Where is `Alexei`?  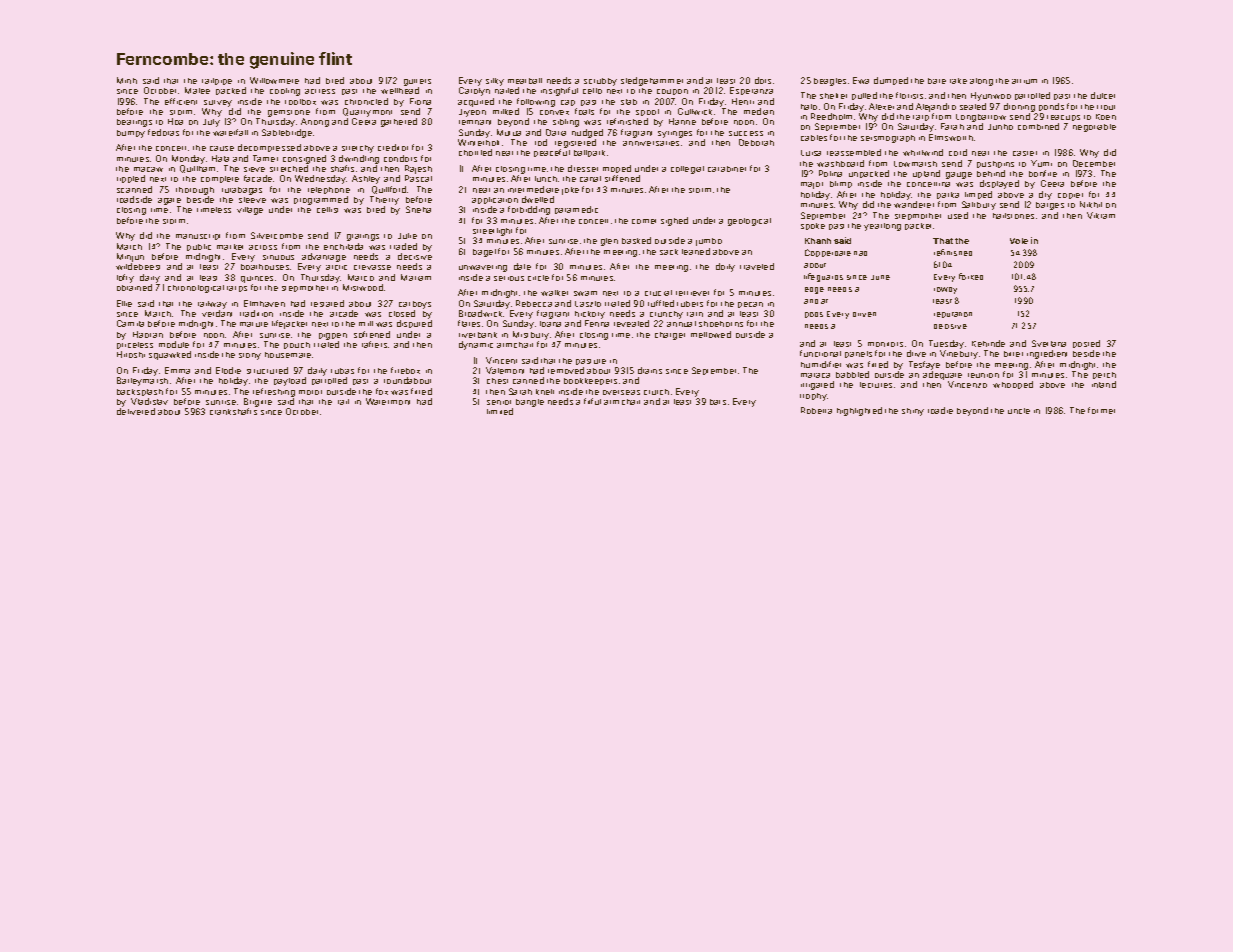
Alexei is located at coordinates (881, 106).
